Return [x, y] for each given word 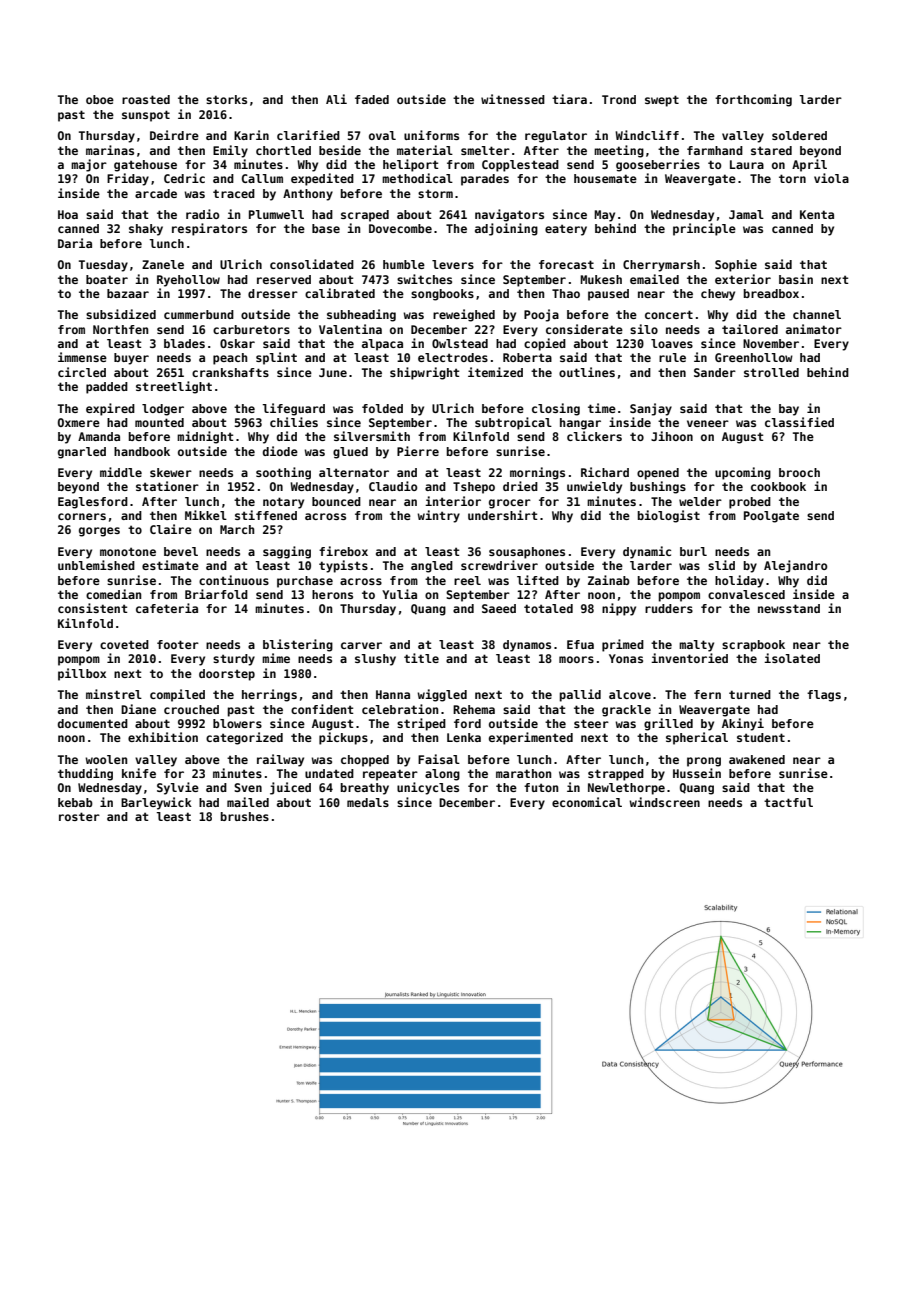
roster [79, 816]
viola [831, 178]
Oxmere [79, 422]
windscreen [664, 802]
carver [361, 645]
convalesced [746, 594]
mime [276, 658]
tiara [569, 99]
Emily [230, 151]
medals [368, 802]
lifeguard [293, 409]
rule [672, 357]
